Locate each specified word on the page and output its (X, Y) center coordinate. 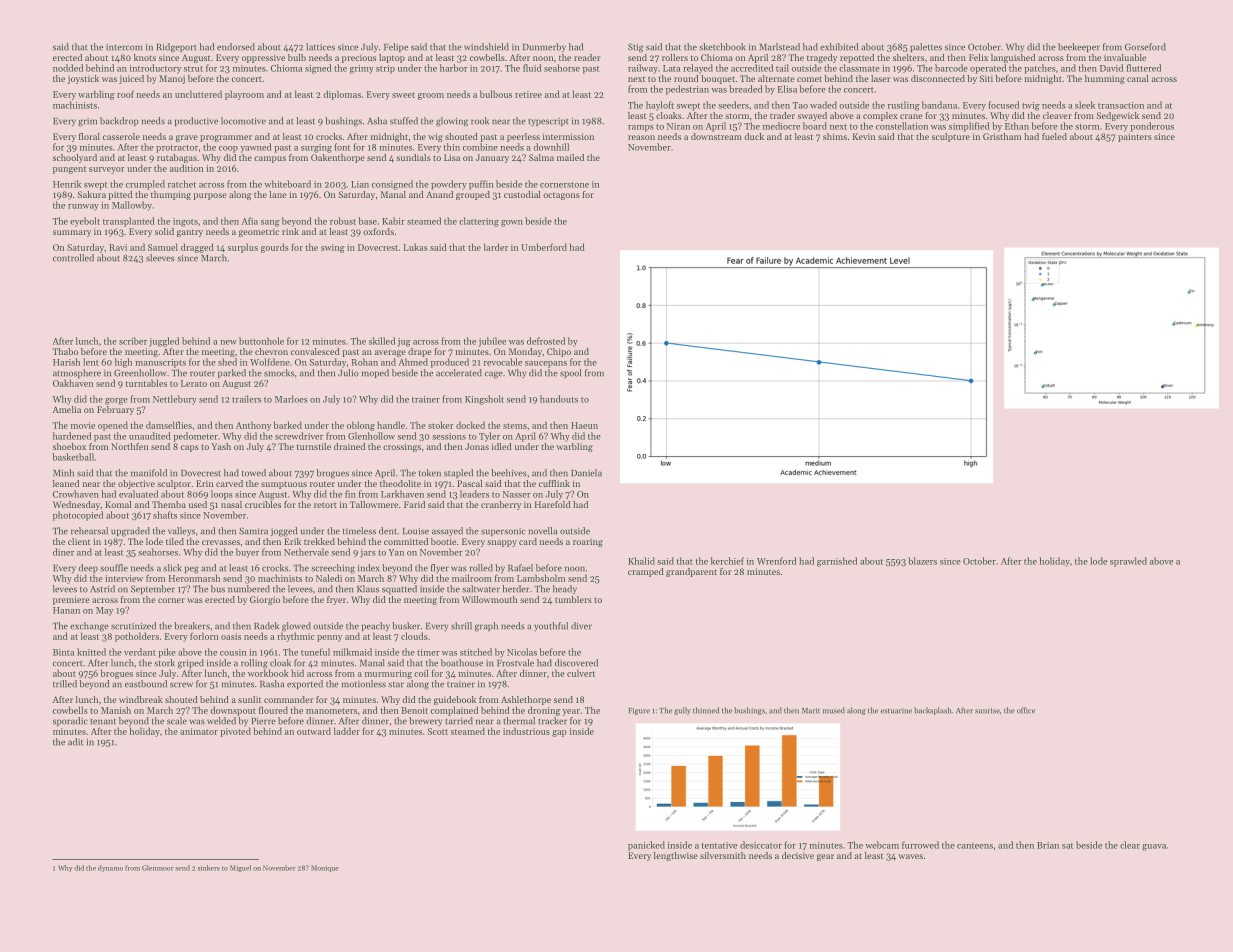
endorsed (236, 47)
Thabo (65, 351)
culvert (581, 673)
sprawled (1128, 562)
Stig (636, 48)
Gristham (1002, 136)
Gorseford (1145, 47)
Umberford (544, 247)
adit (75, 742)
